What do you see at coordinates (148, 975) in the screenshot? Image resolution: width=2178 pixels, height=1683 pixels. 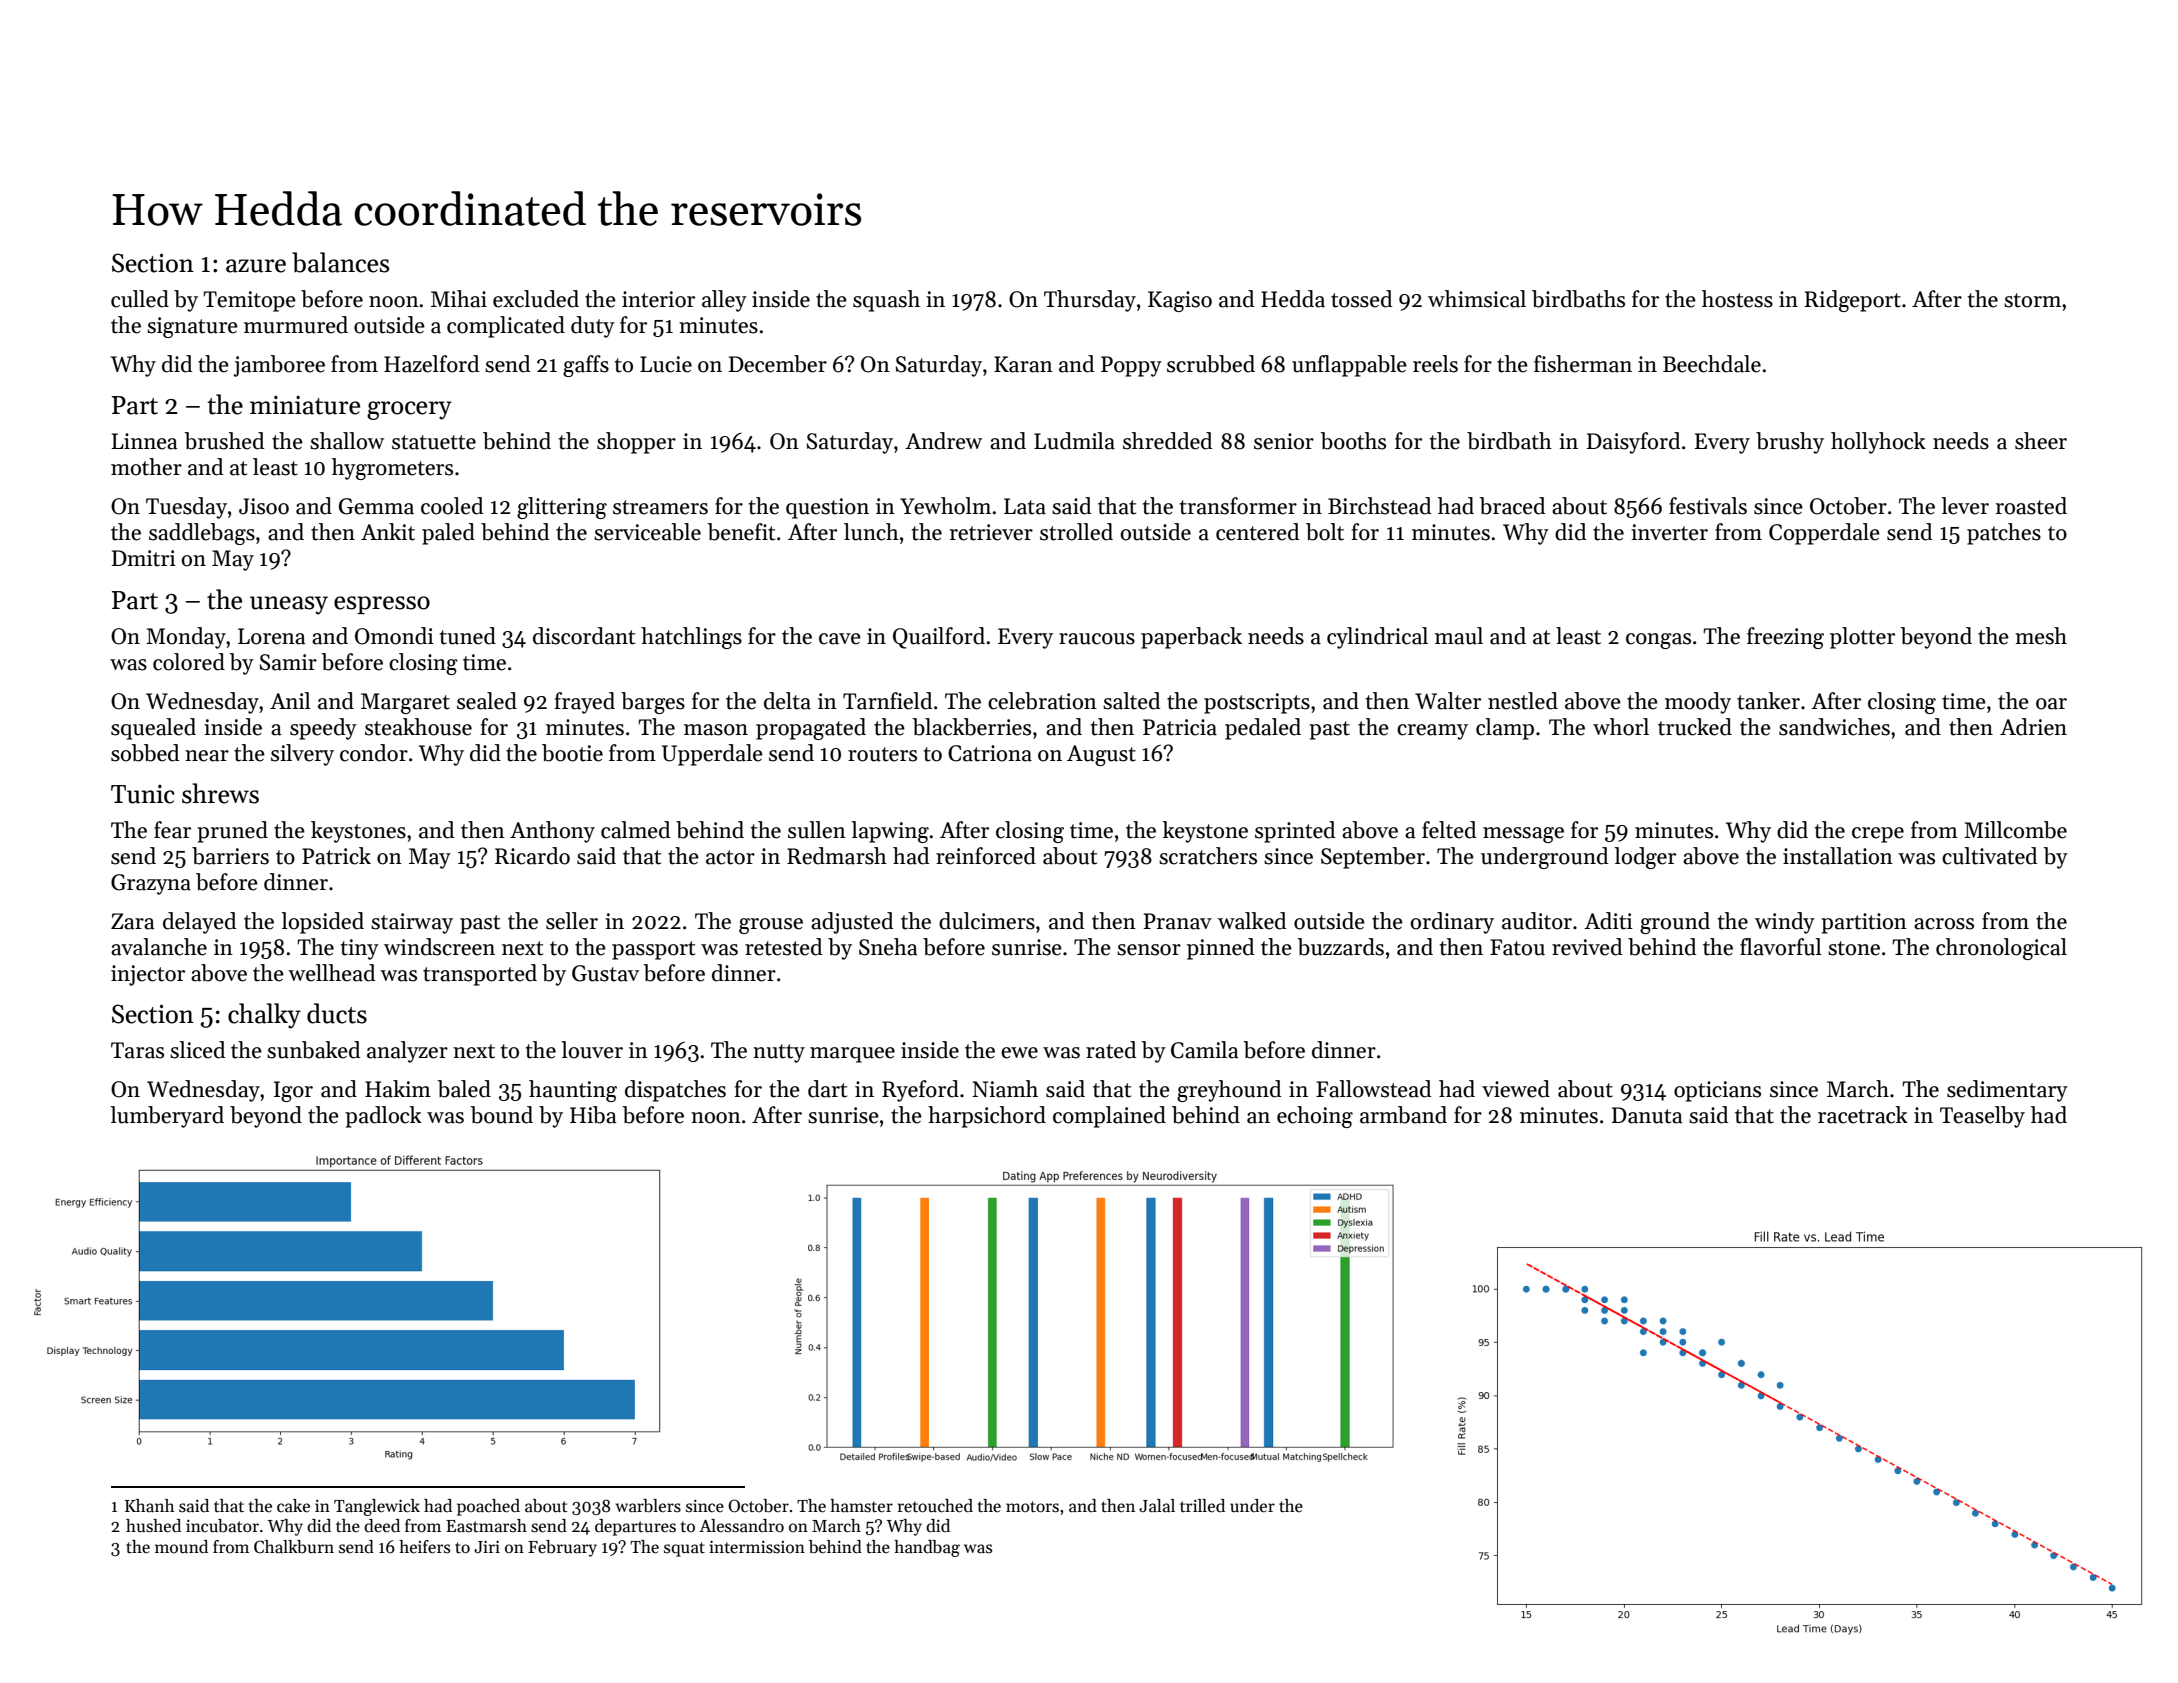 I see `injector` at bounding box center [148, 975].
